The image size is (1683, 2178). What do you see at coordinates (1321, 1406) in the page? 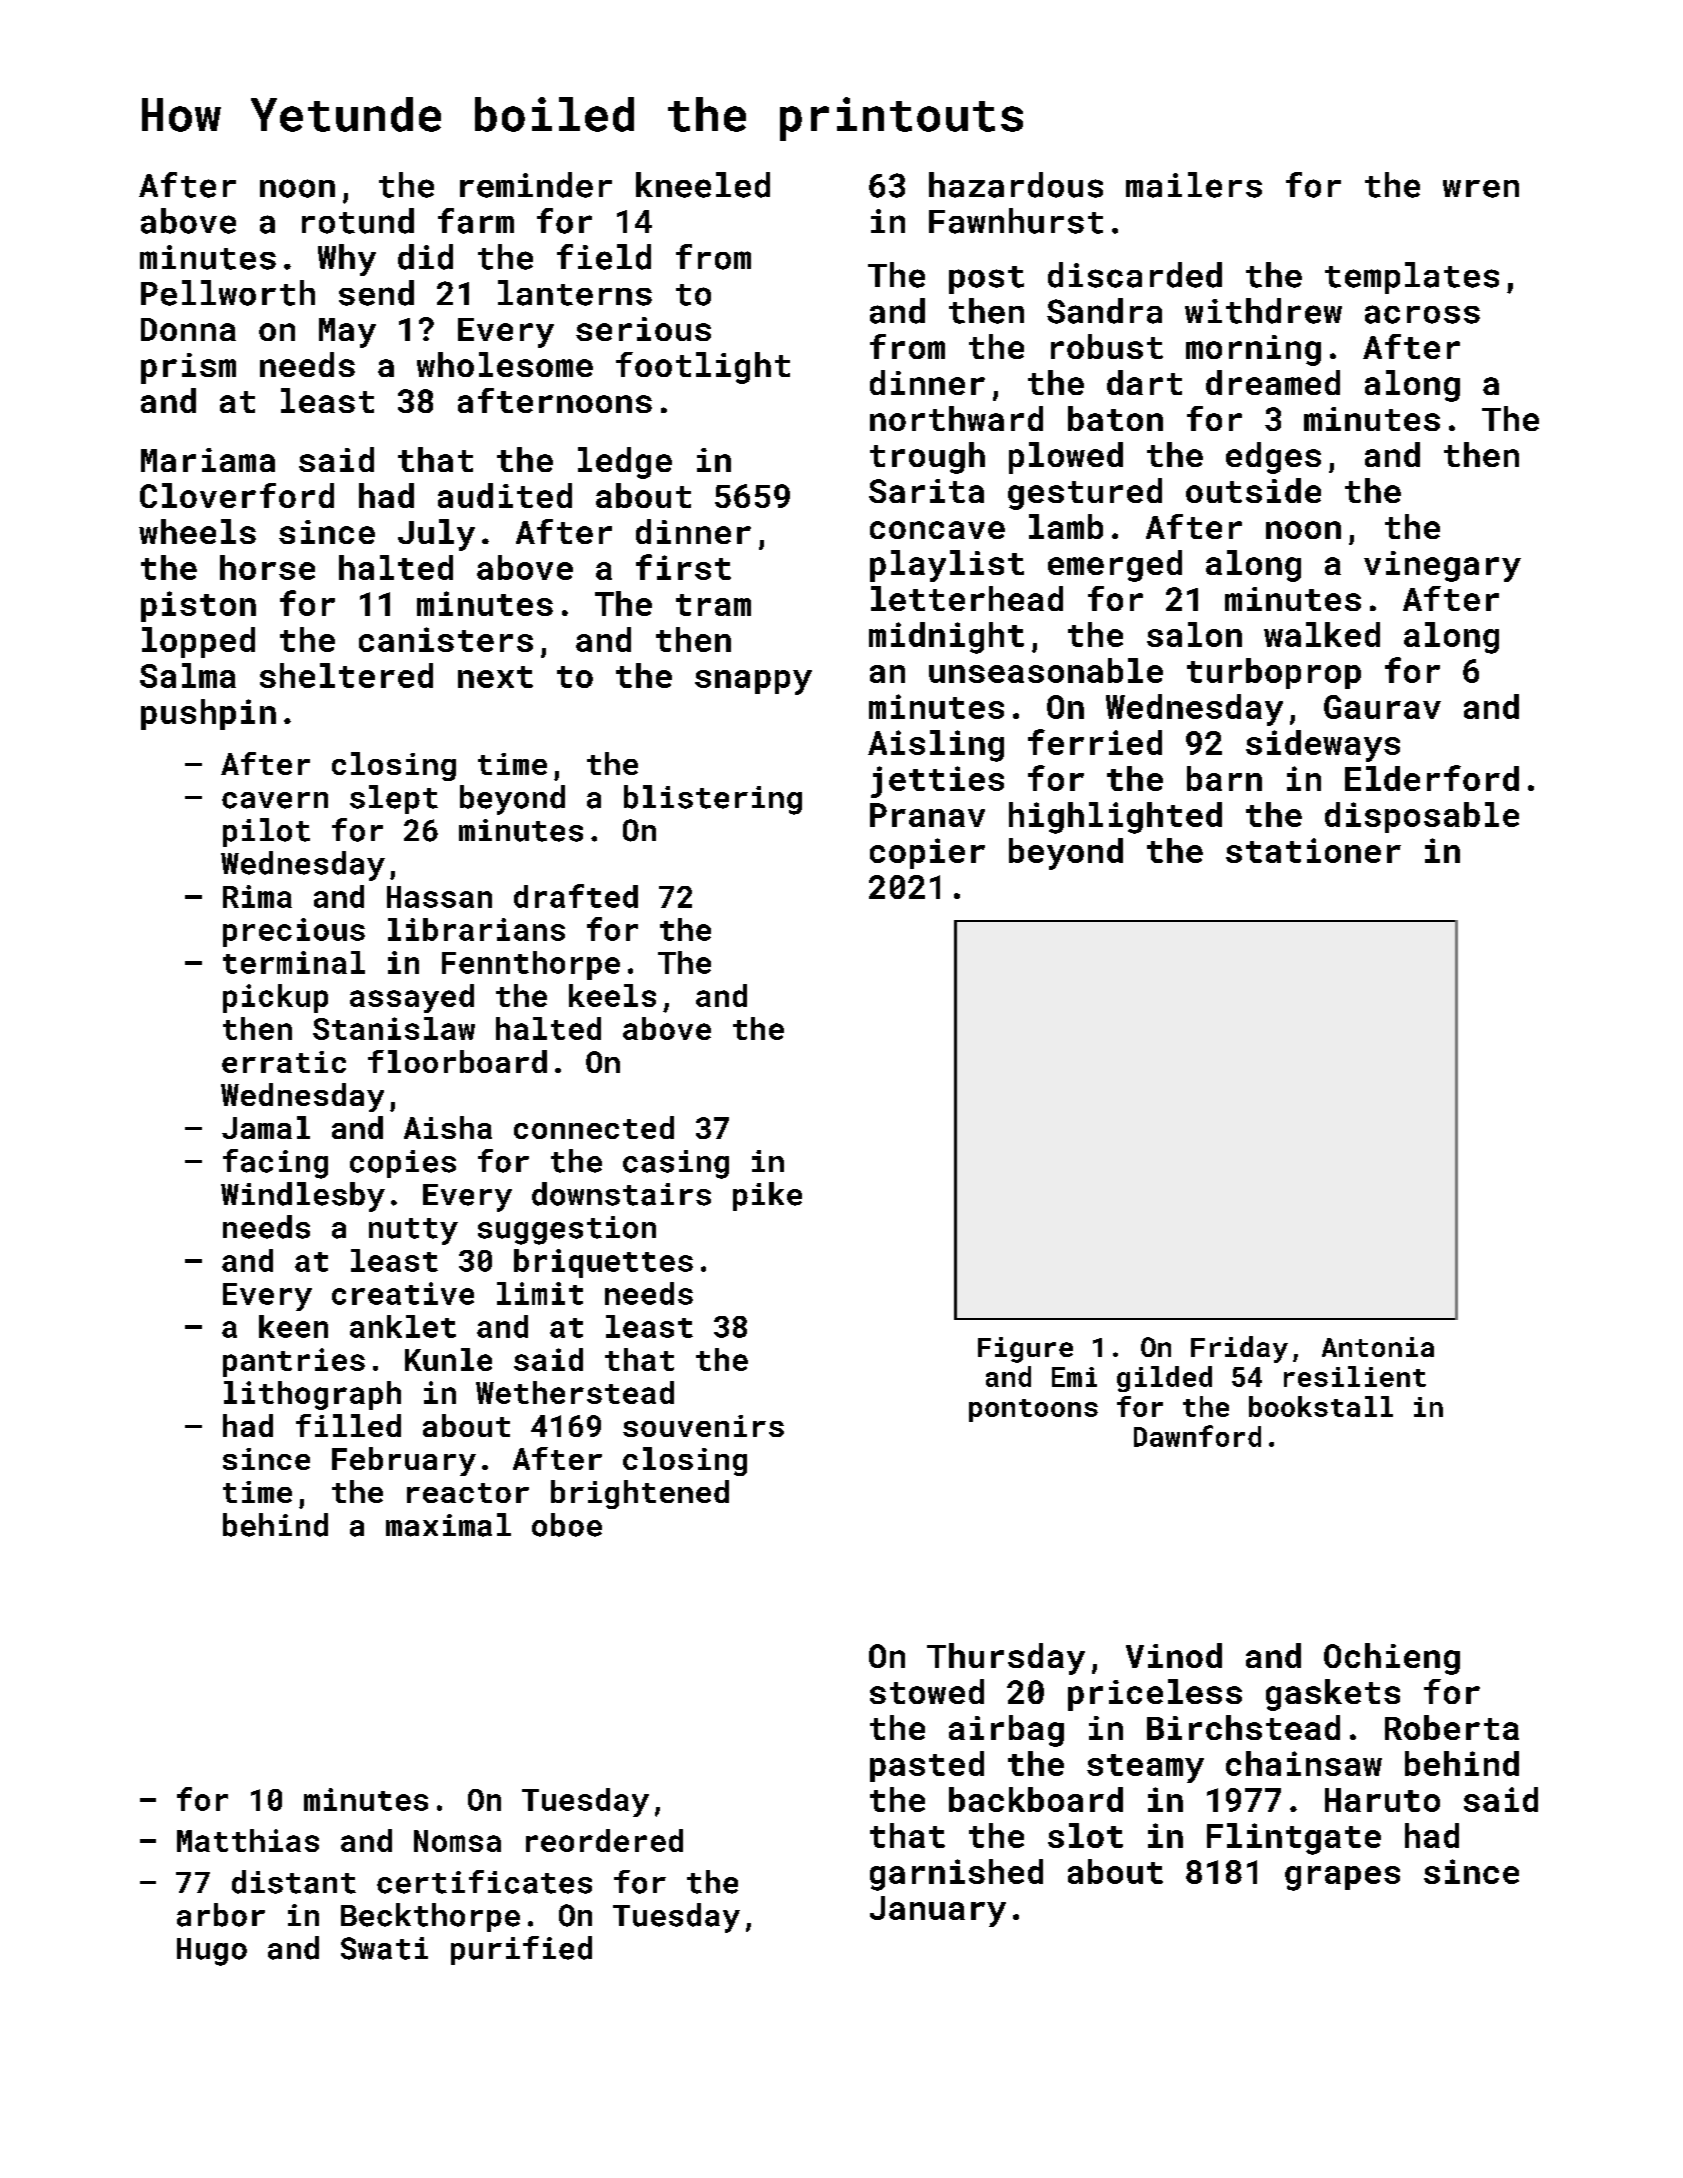
I see `bookstall` at bounding box center [1321, 1406].
